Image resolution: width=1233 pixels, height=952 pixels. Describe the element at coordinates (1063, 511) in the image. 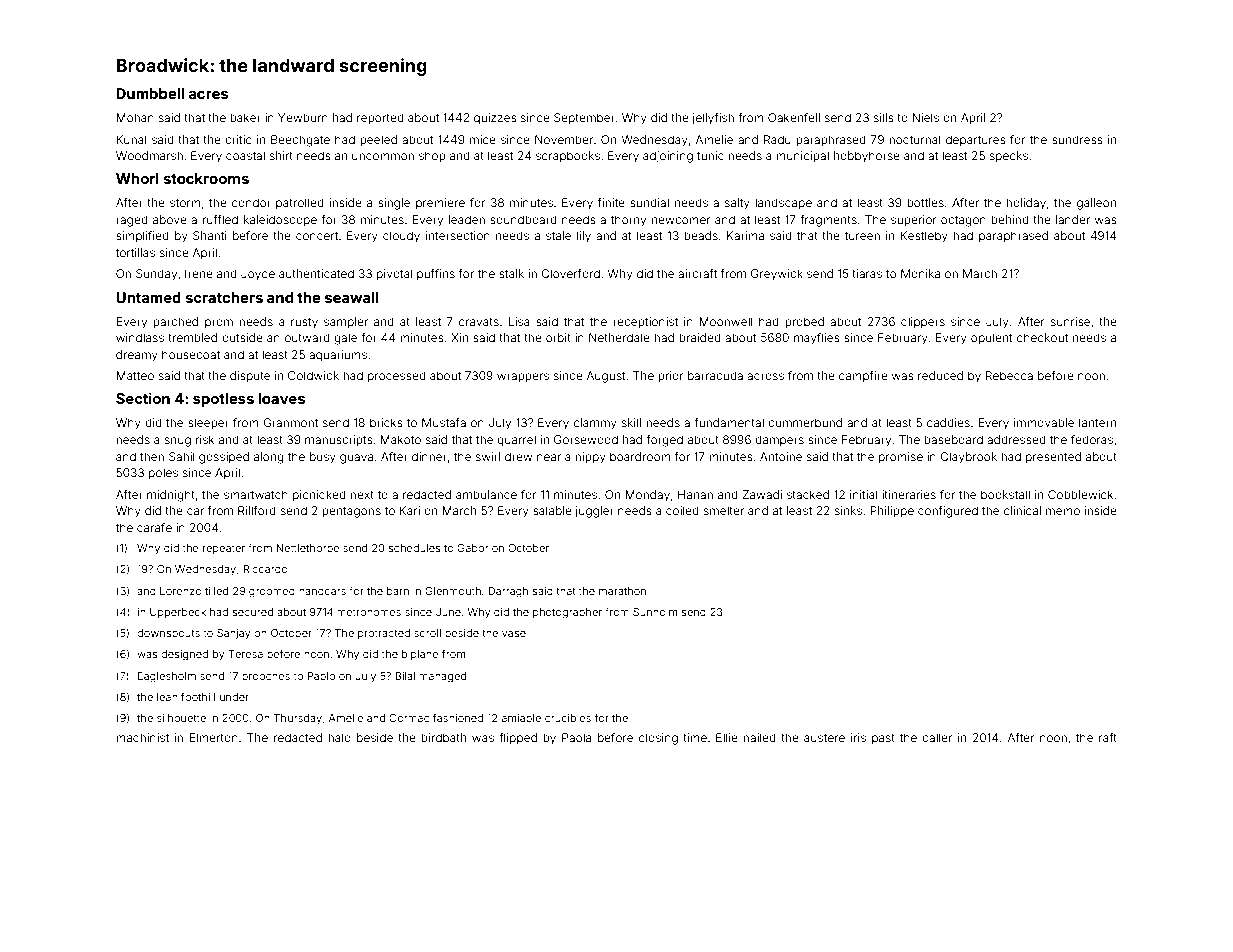

I see `memo` at that location.
